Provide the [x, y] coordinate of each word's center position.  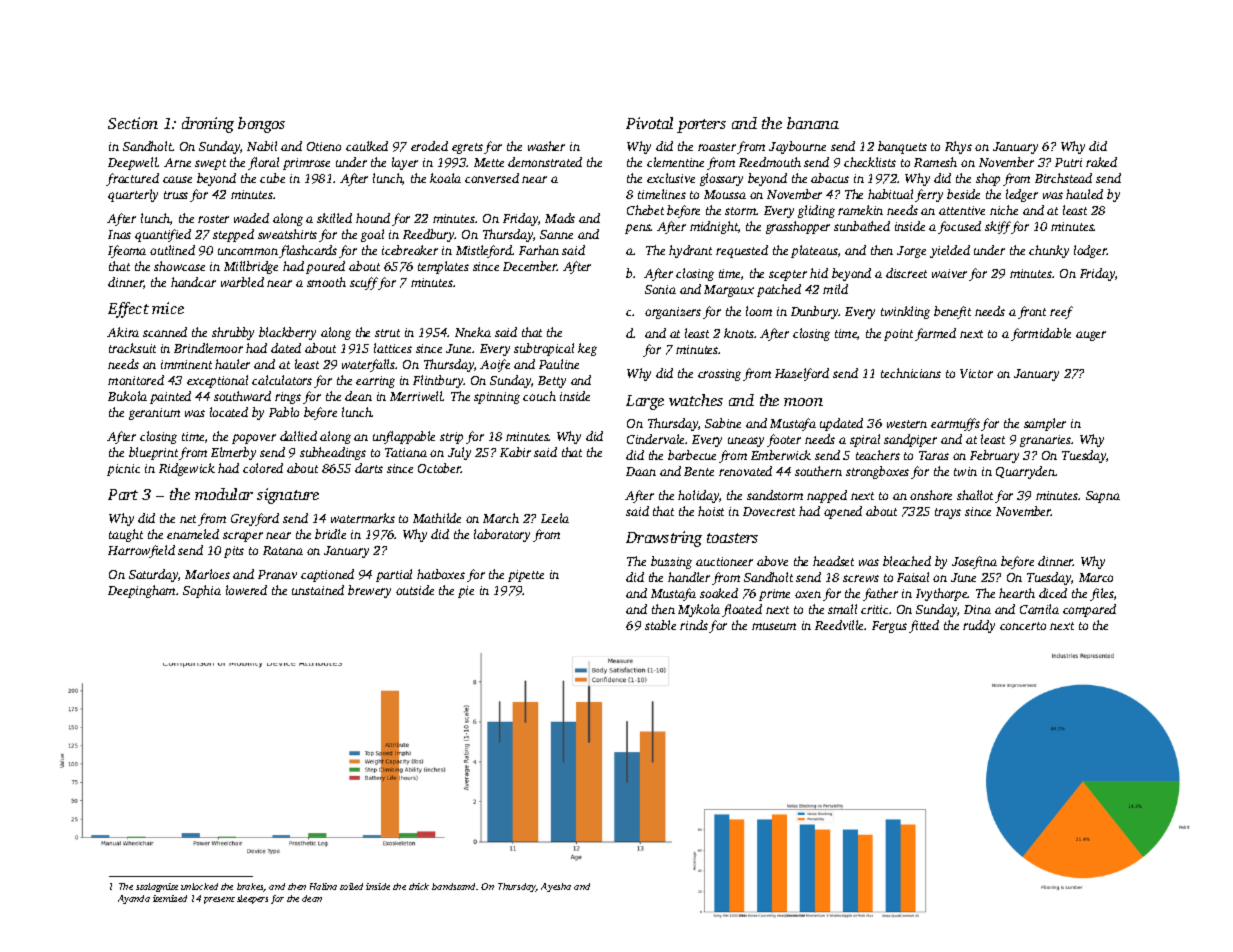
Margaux [729, 291]
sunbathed [862, 226]
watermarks [363, 518]
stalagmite [157, 887]
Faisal [913, 577]
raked [1101, 162]
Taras [934, 455]
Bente [699, 471]
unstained [318, 590]
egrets [467, 148]
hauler [232, 364]
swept [210, 164]
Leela [555, 518]
